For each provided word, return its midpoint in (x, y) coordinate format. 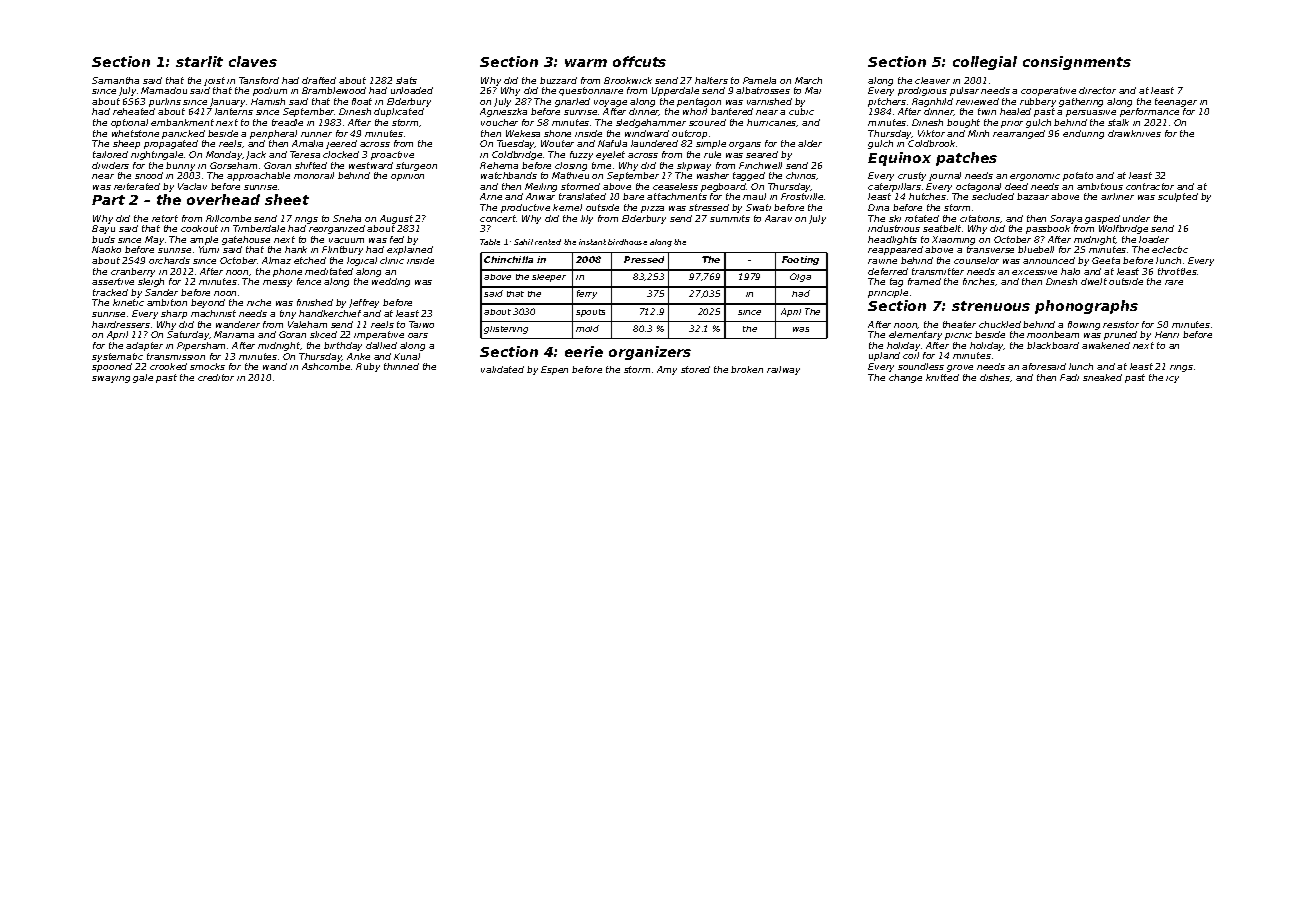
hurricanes (772, 123)
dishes (995, 377)
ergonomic (1035, 177)
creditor (216, 377)
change (905, 378)
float (362, 101)
